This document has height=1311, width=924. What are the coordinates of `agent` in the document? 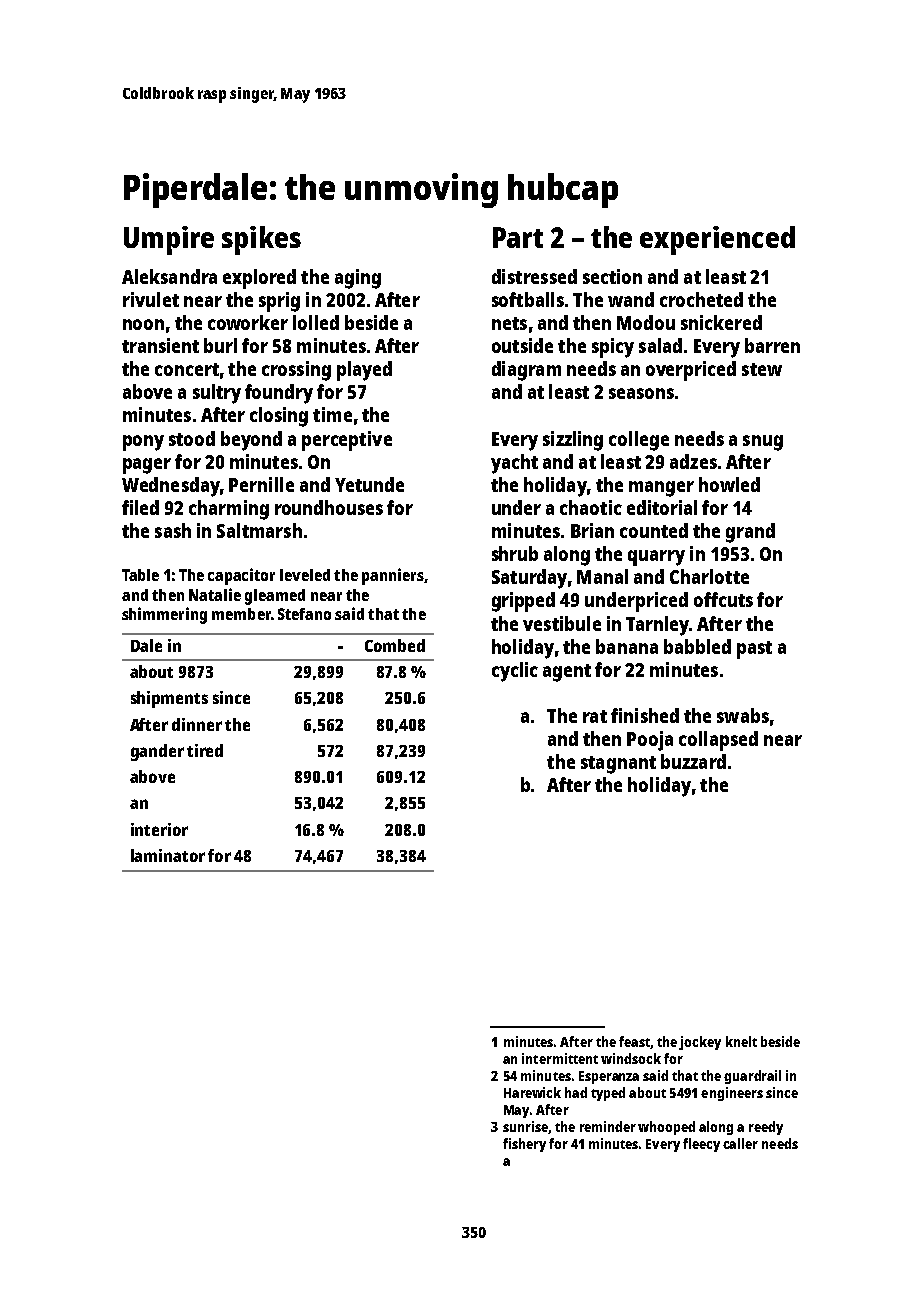 It's located at (567, 673).
